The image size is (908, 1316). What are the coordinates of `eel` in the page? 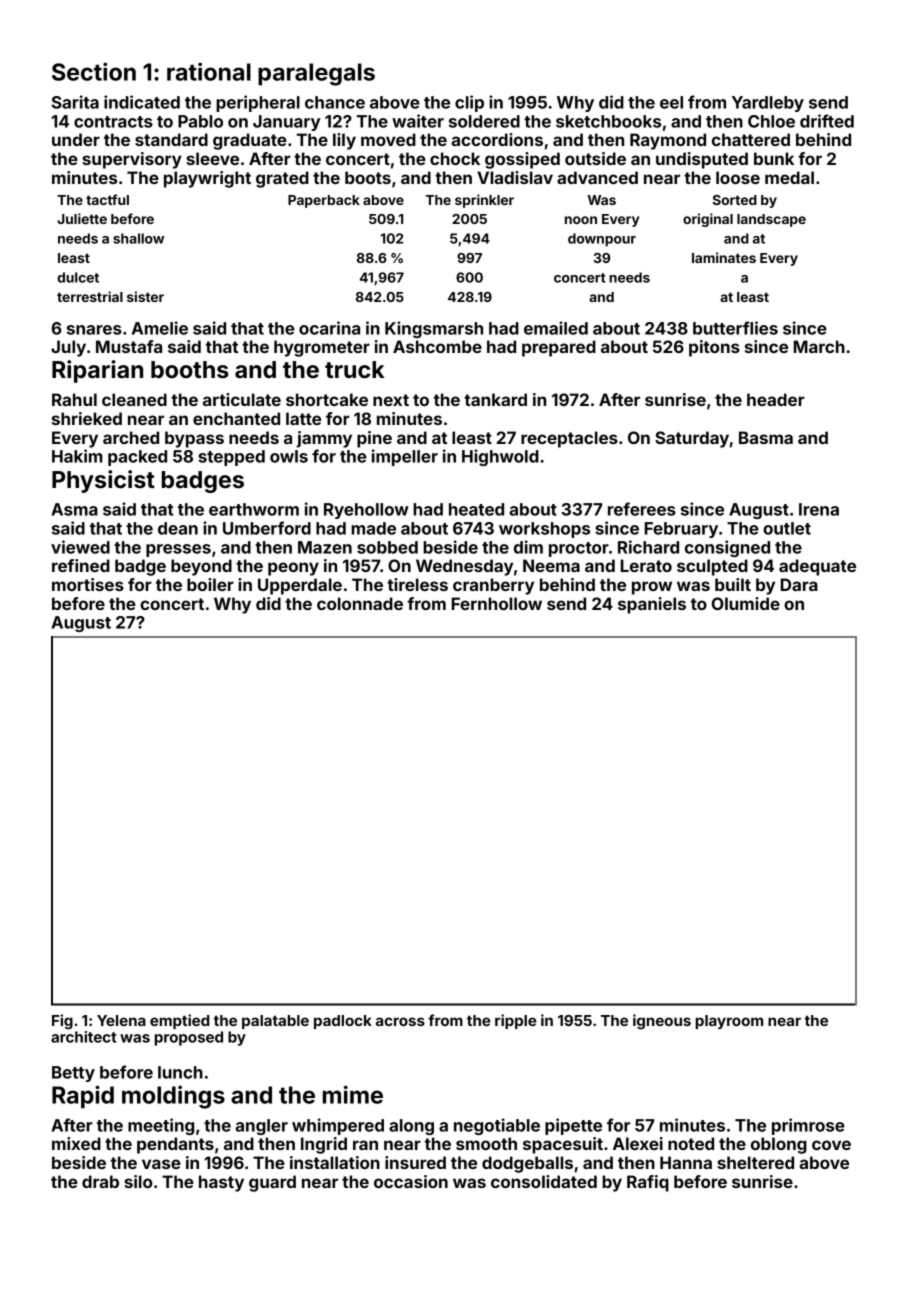 It's located at (671, 102).
